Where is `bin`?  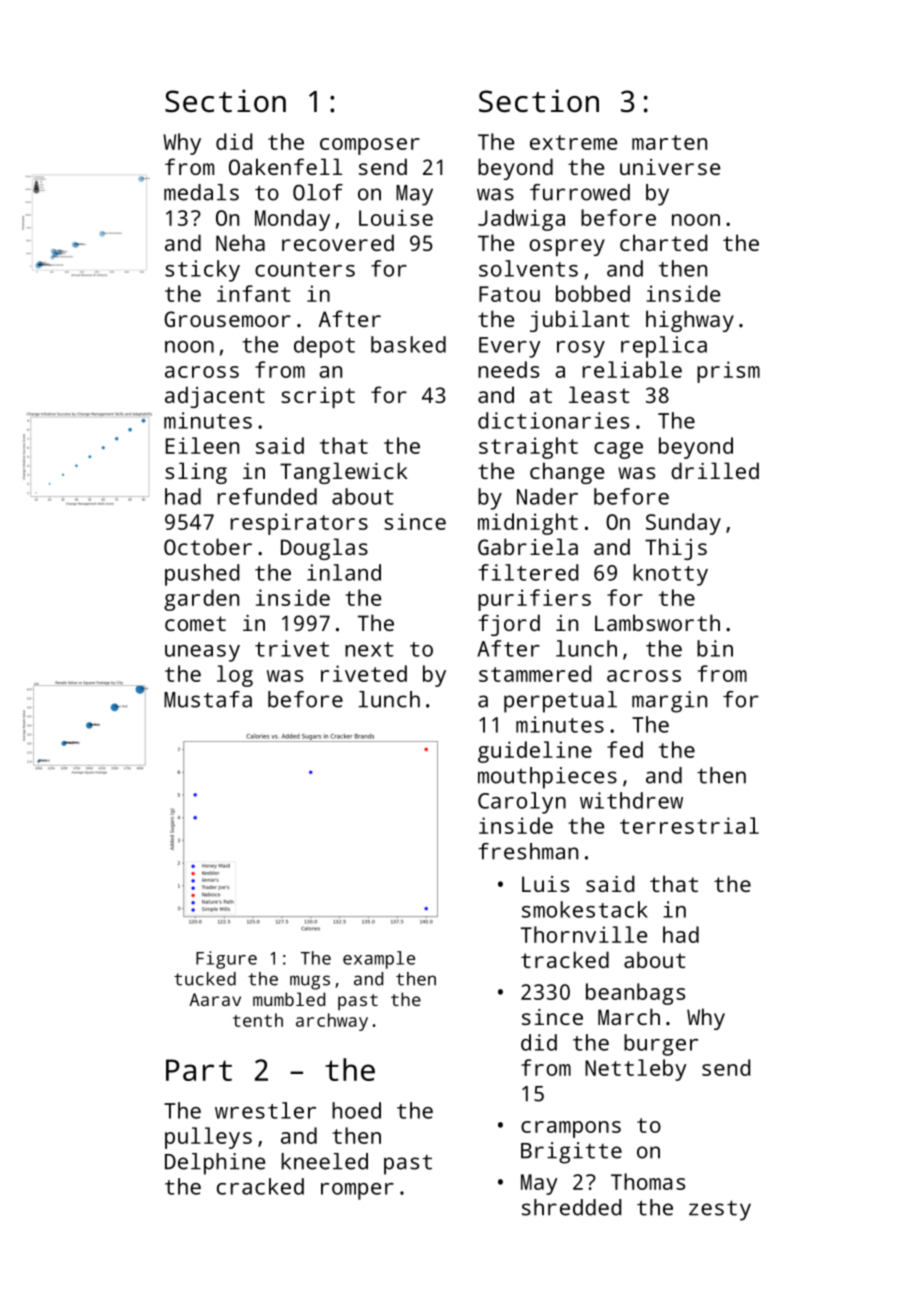 bin is located at coordinates (715, 648).
